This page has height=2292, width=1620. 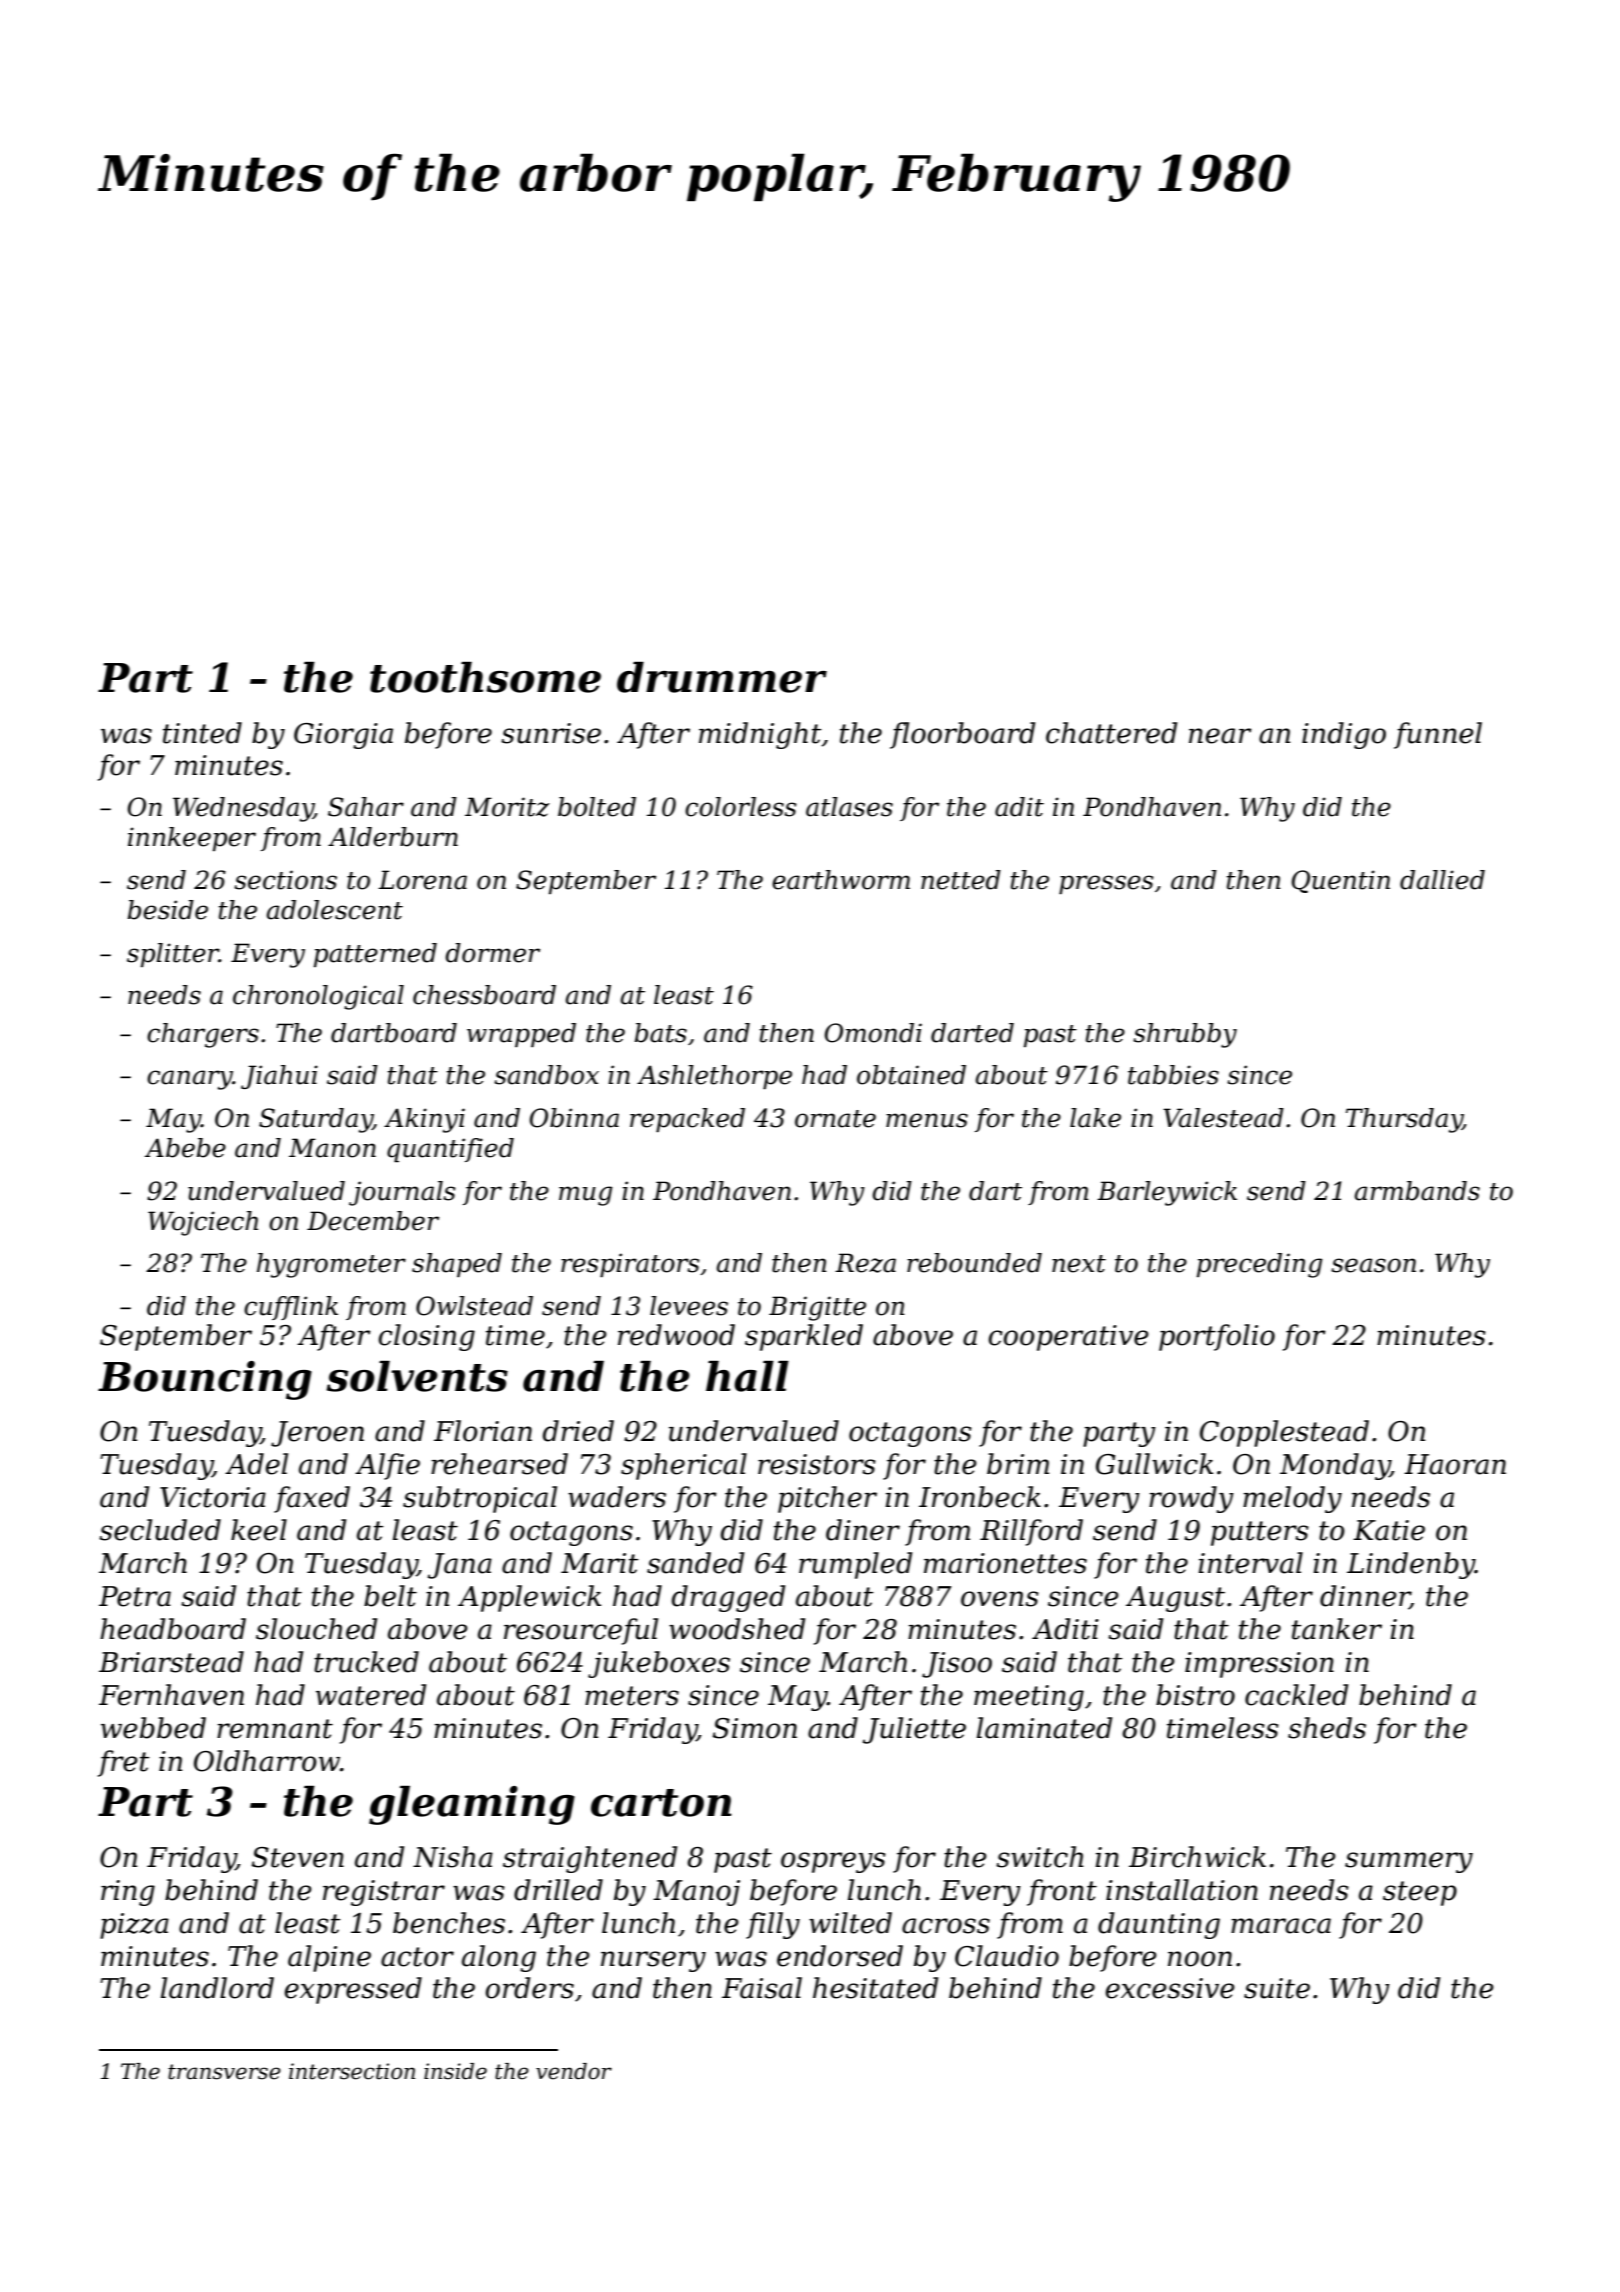 I want to click on Fernhaven, so click(x=171, y=1695).
